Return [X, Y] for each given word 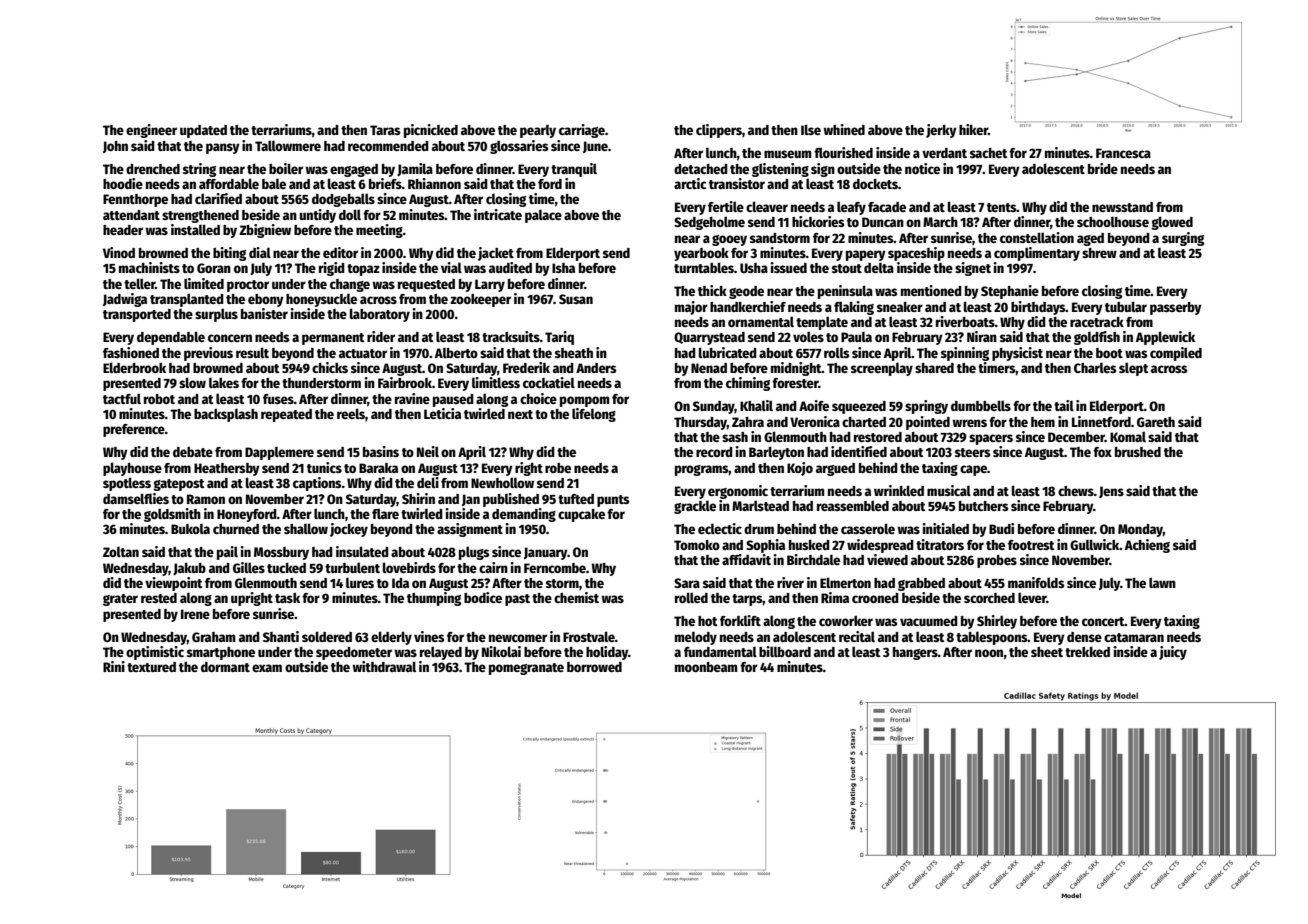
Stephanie [1010, 292]
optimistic [155, 653]
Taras [385, 130]
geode [746, 292]
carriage [582, 131]
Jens [1111, 492]
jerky [941, 131]
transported [137, 315]
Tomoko [697, 545]
